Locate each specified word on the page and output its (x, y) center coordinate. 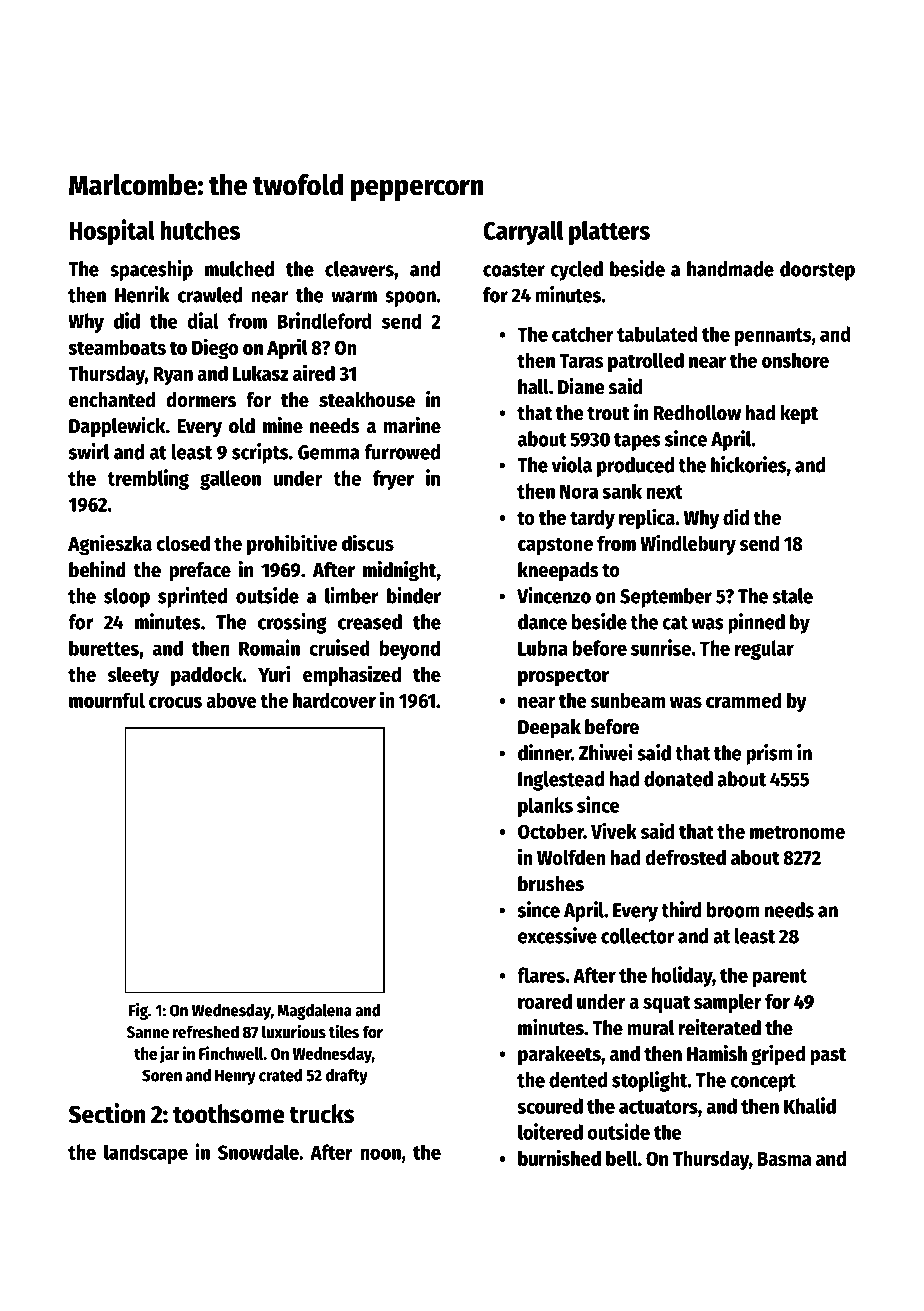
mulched (239, 269)
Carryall (523, 233)
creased (370, 622)
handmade (730, 269)
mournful (107, 700)
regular (764, 650)
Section (107, 1113)
